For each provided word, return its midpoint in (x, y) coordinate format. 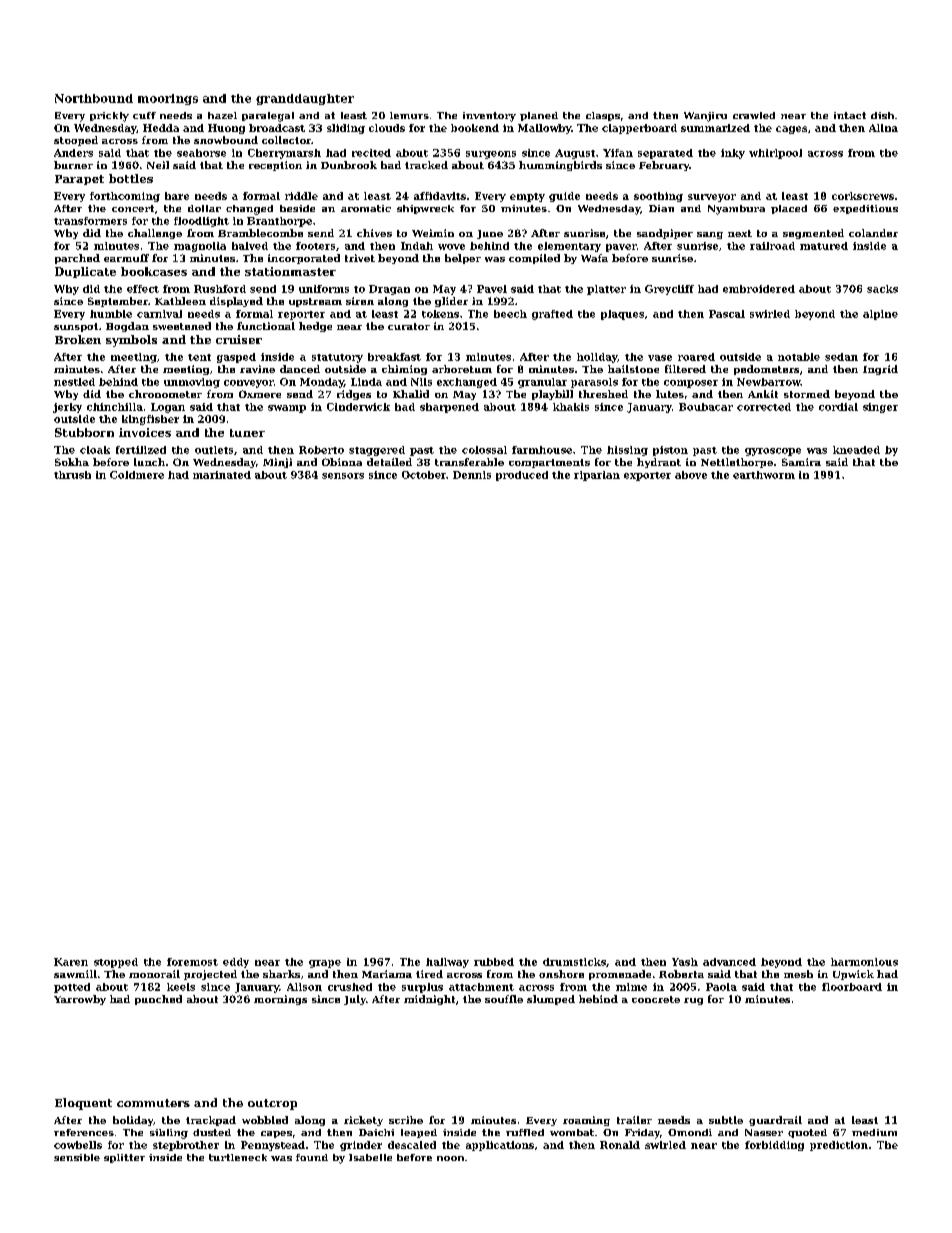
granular (542, 383)
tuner (247, 433)
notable (799, 357)
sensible (77, 1157)
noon (450, 1158)
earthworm (764, 475)
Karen (71, 962)
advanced (729, 962)
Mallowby (544, 129)
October (424, 475)
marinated (222, 475)
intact (850, 115)
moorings (168, 99)
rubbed (494, 962)
